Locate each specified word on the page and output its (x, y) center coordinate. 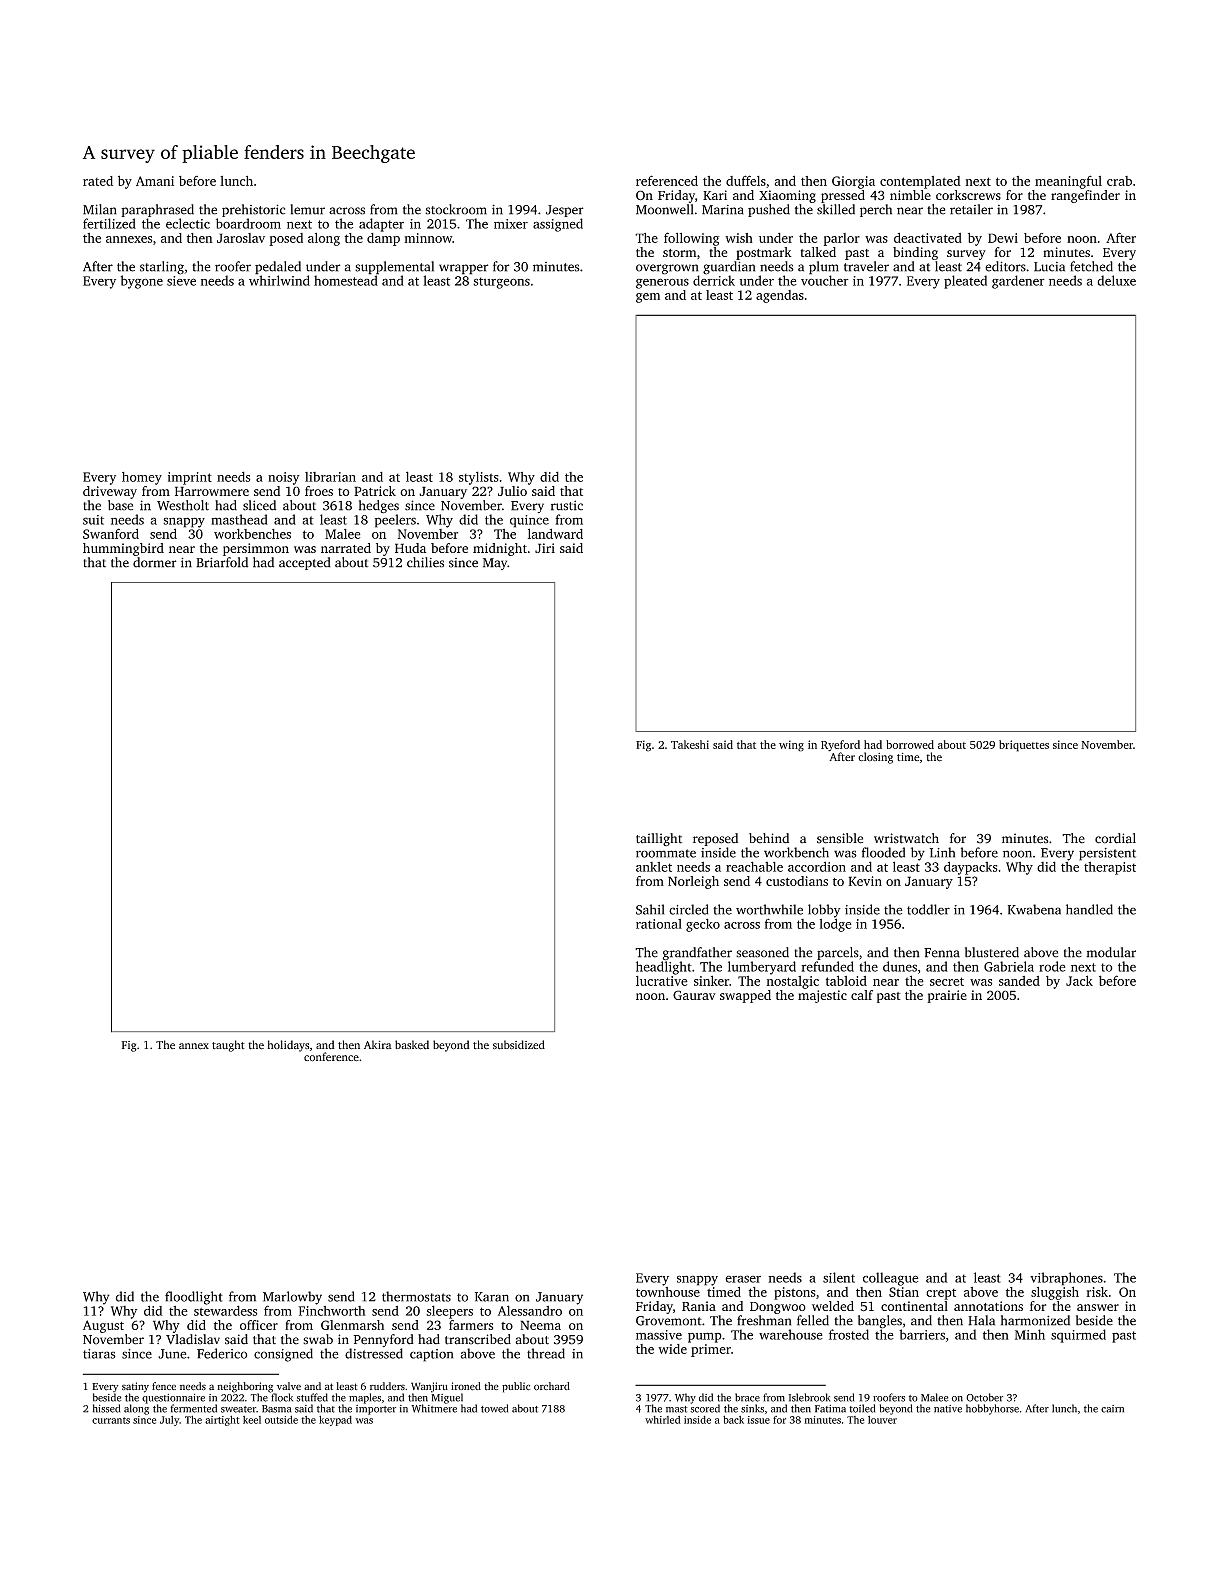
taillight (659, 839)
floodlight (194, 1298)
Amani (155, 181)
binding (915, 253)
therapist (1110, 868)
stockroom (456, 209)
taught (228, 1046)
